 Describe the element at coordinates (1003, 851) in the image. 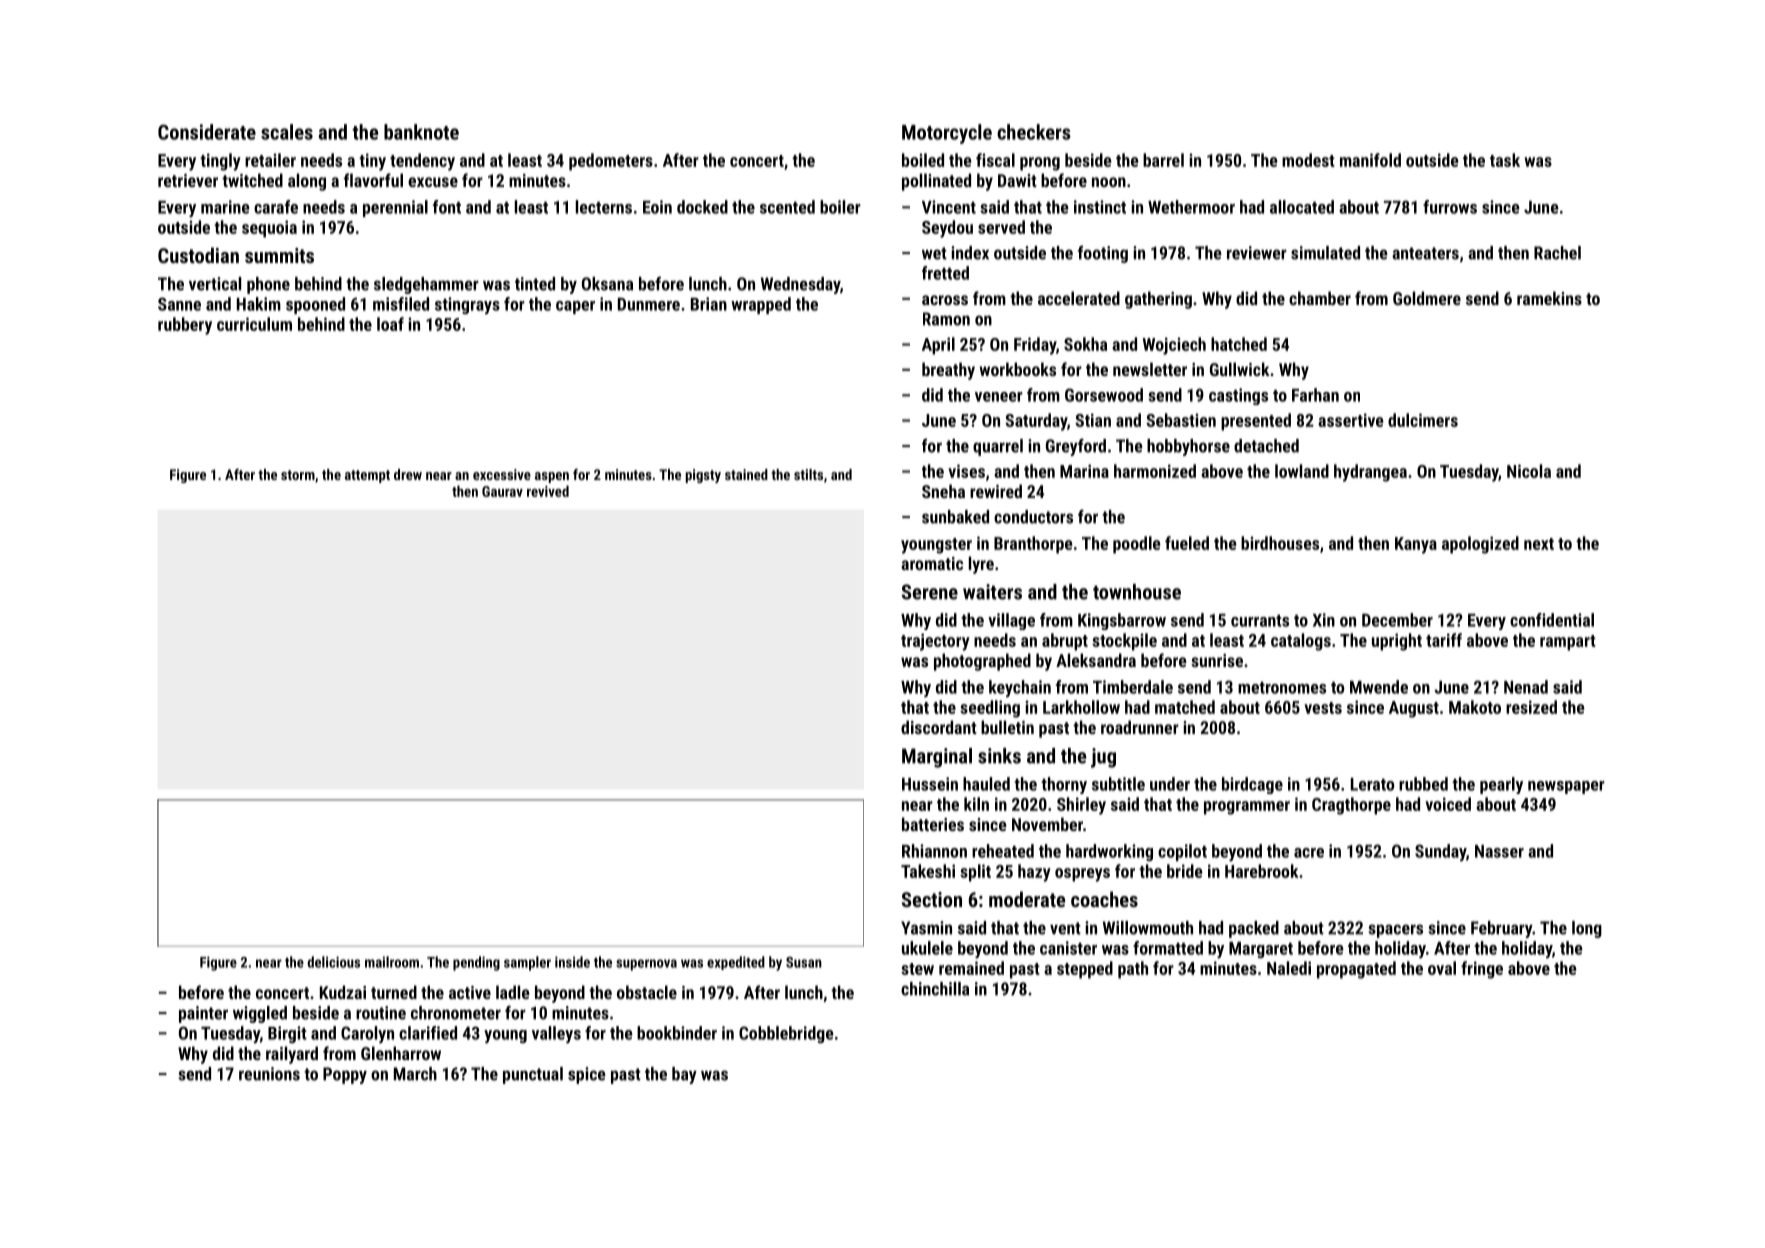

I see `reheated` at that location.
